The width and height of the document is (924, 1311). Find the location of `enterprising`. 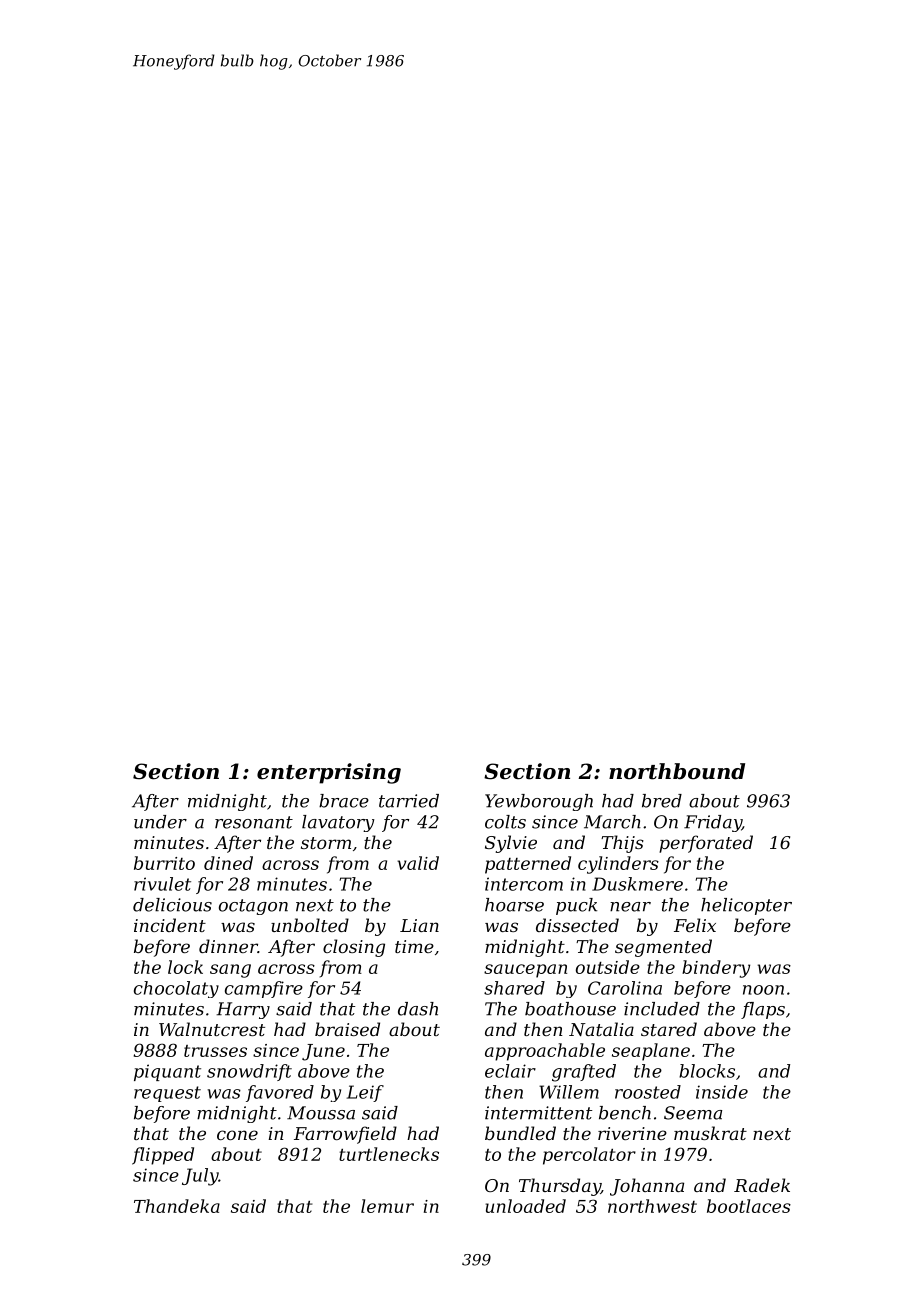

enterprising is located at coordinates (329, 773).
